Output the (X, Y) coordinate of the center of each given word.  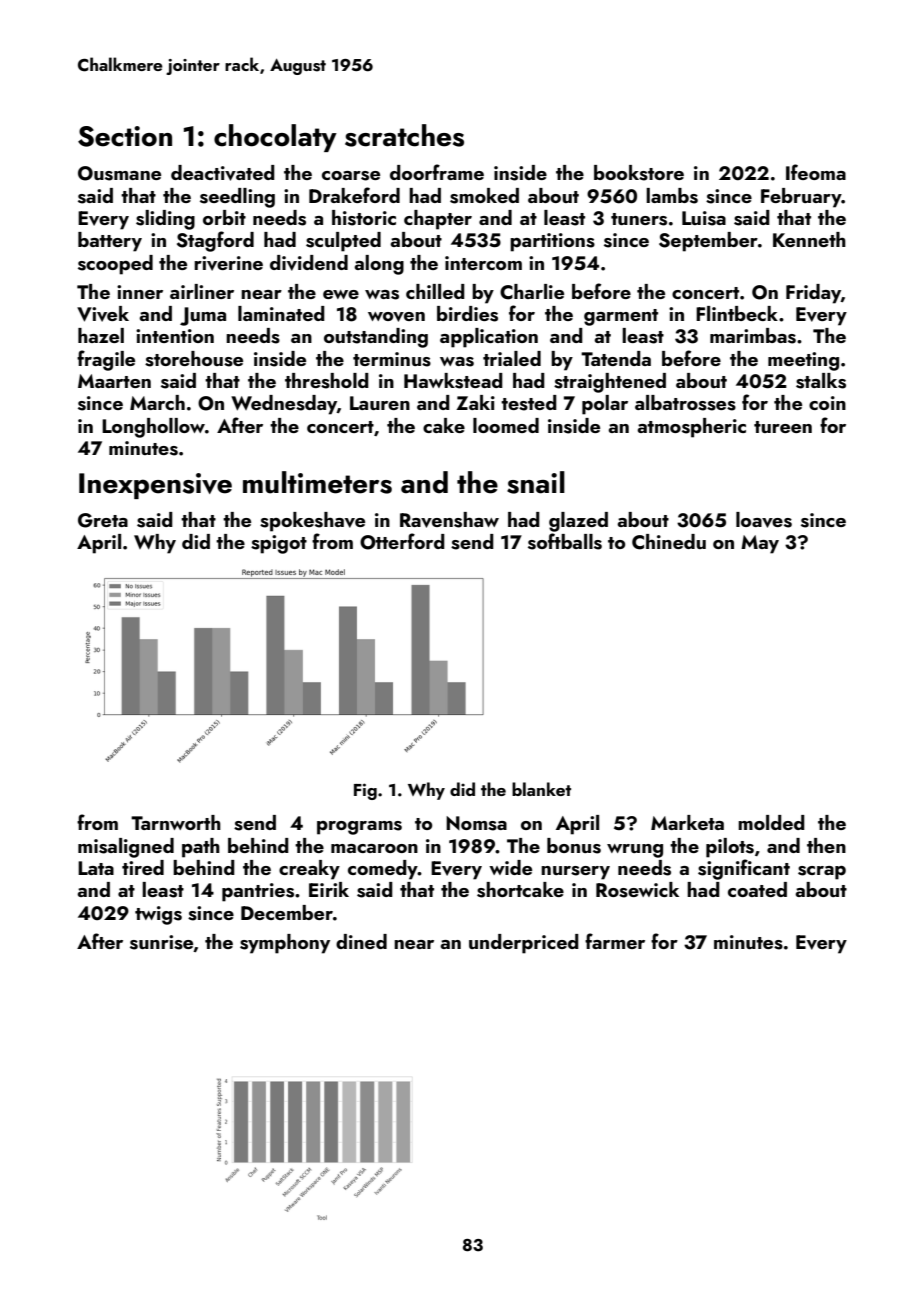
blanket (541, 789)
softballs (565, 541)
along (379, 265)
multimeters (317, 482)
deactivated (223, 173)
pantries (258, 892)
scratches (404, 135)
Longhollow (153, 428)
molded (771, 822)
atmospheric (691, 428)
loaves (764, 520)
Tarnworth (176, 822)
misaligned (126, 848)
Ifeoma (816, 172)
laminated (281, 313)
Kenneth (809, 239)
